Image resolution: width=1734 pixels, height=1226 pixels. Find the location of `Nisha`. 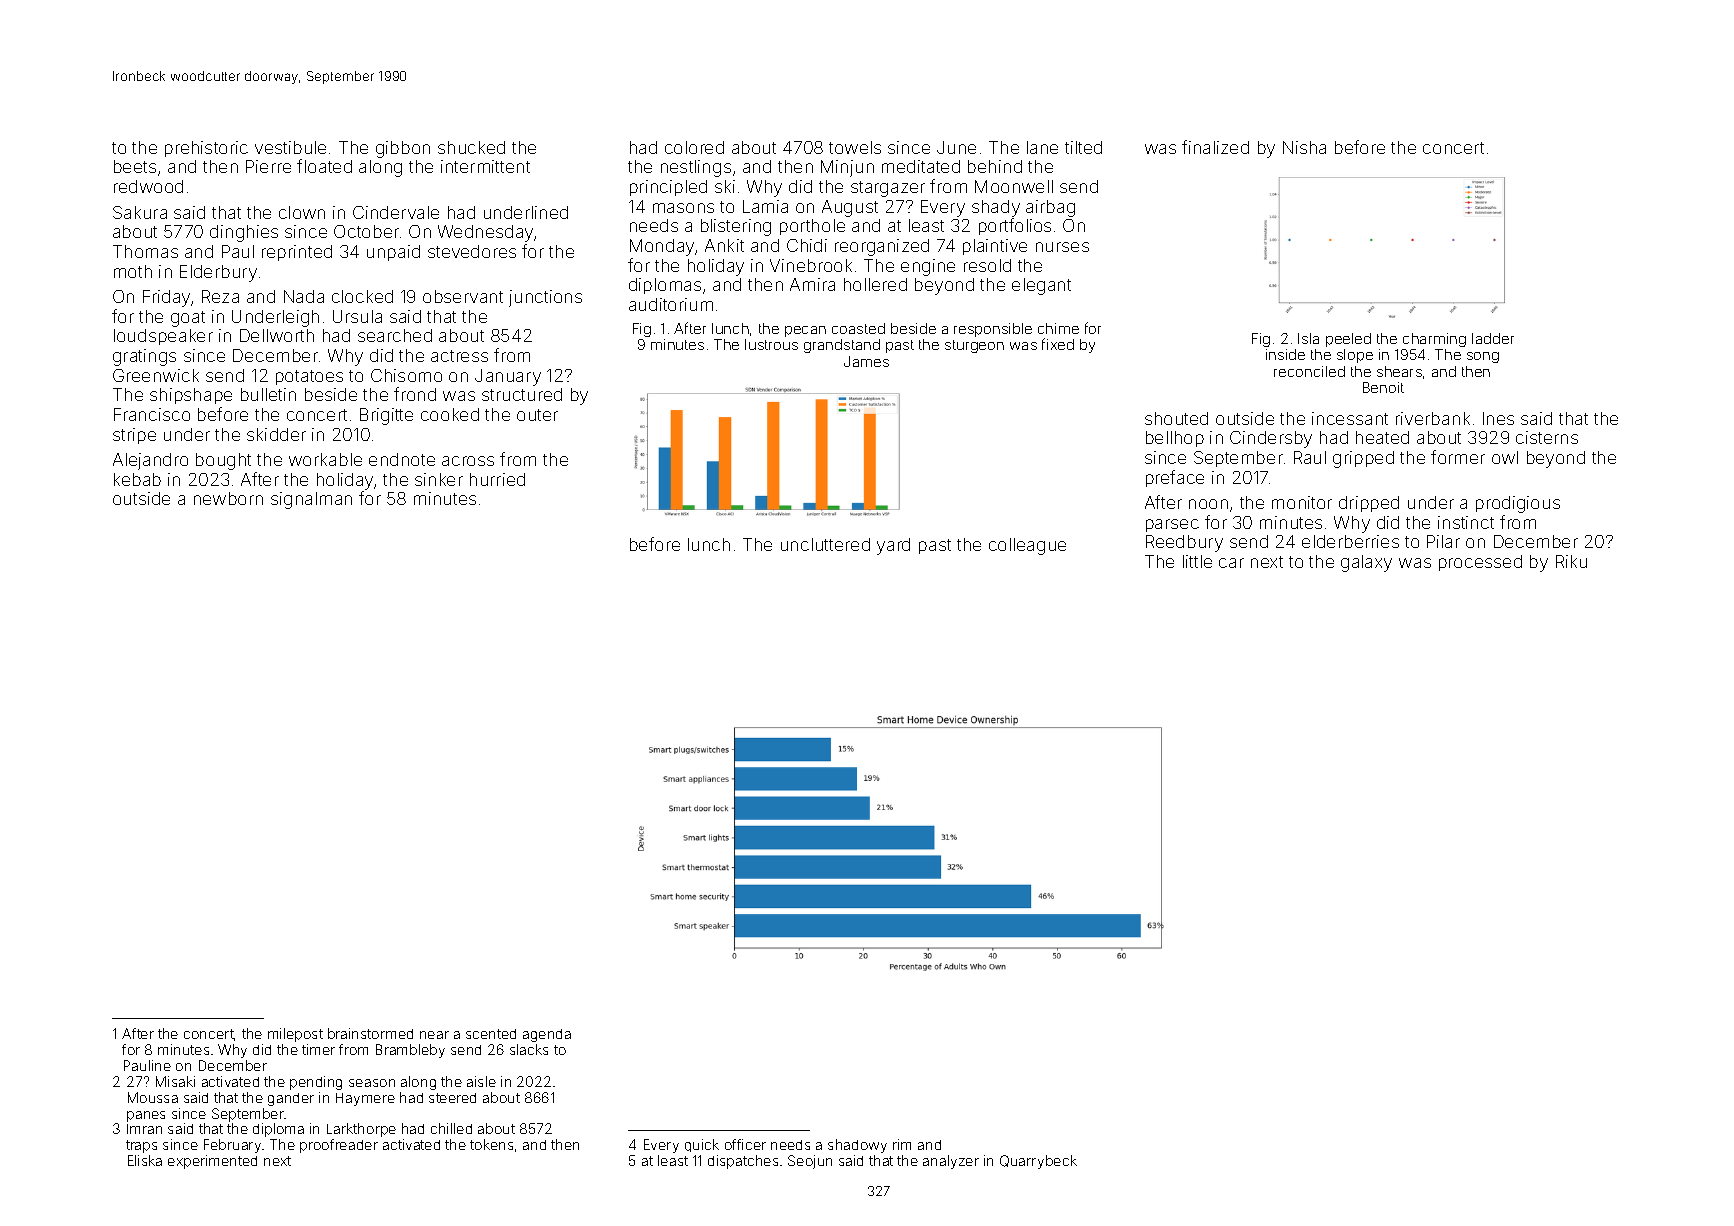

Nisha is located at coordinates (1304, 147).
